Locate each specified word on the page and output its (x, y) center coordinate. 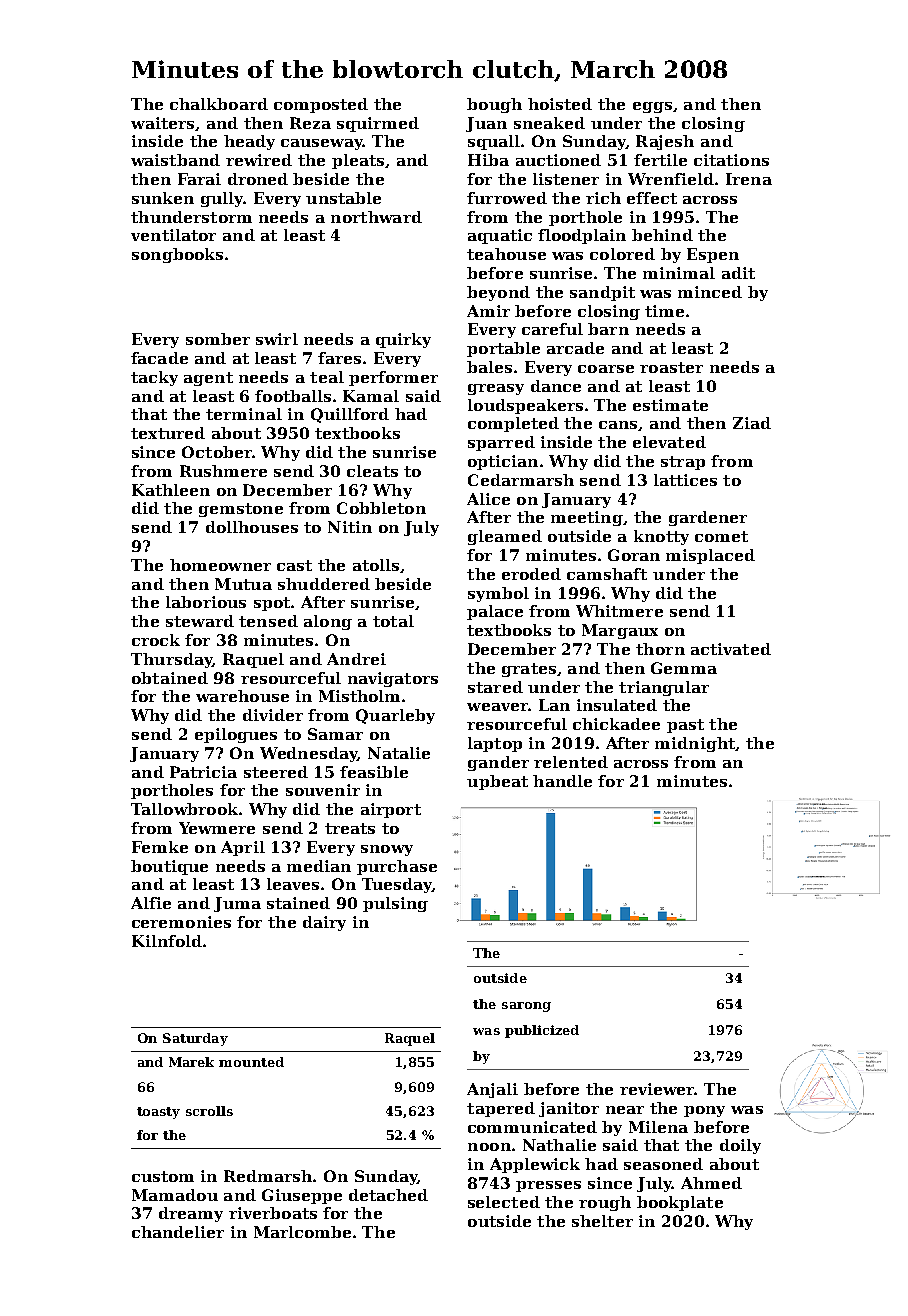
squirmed (378, 124)
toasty (158, 1113)
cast (294, 565)
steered (276, 772)
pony (704, 1111)
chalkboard (219, 104)
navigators (393, 679)
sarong (526, 1007)
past (685, 726)
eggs (652, 107)
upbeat (497, 782)
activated (731, 649)
